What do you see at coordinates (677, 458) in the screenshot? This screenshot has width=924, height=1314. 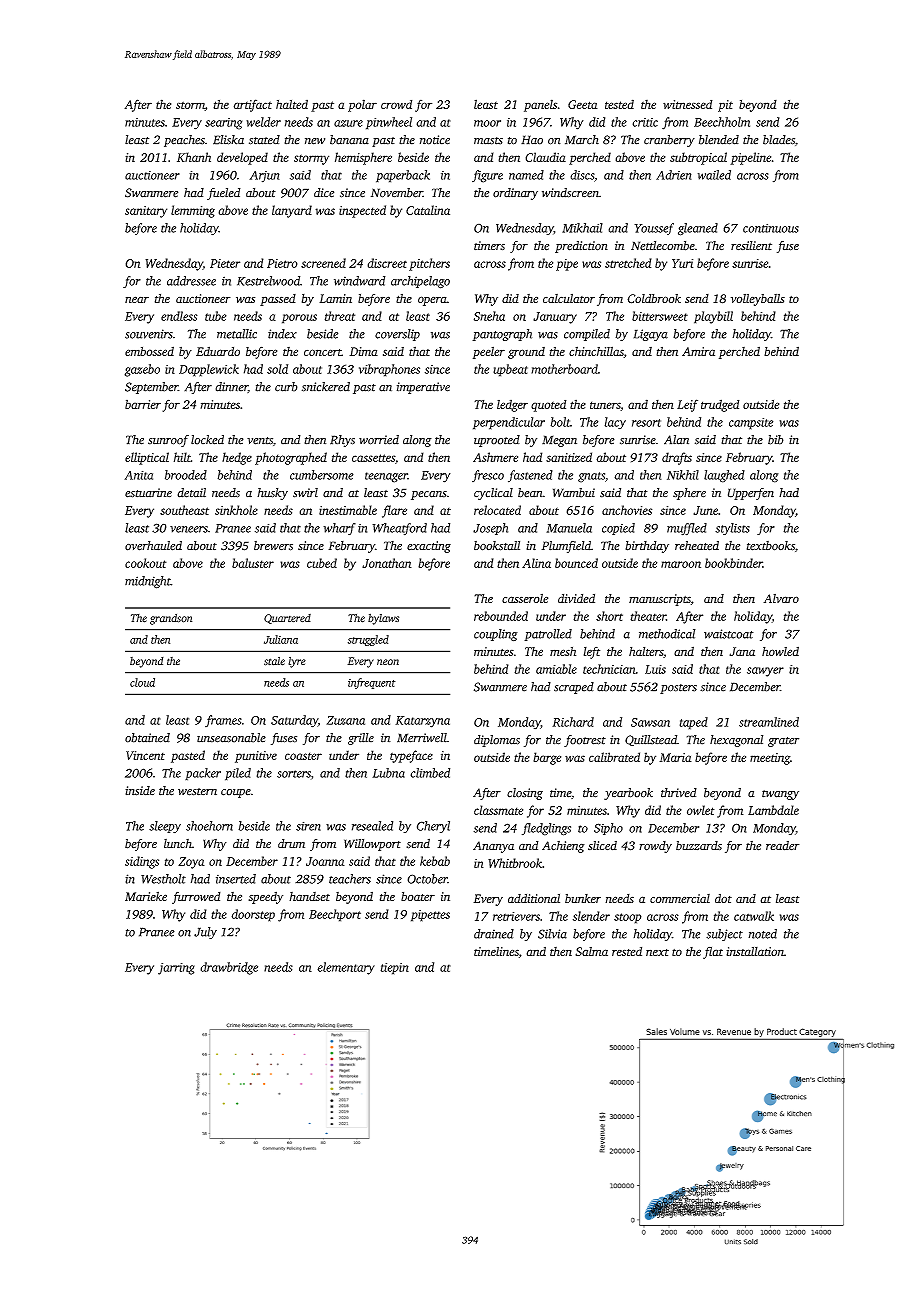 I see `drafts` at bounding box center [677, 458].
